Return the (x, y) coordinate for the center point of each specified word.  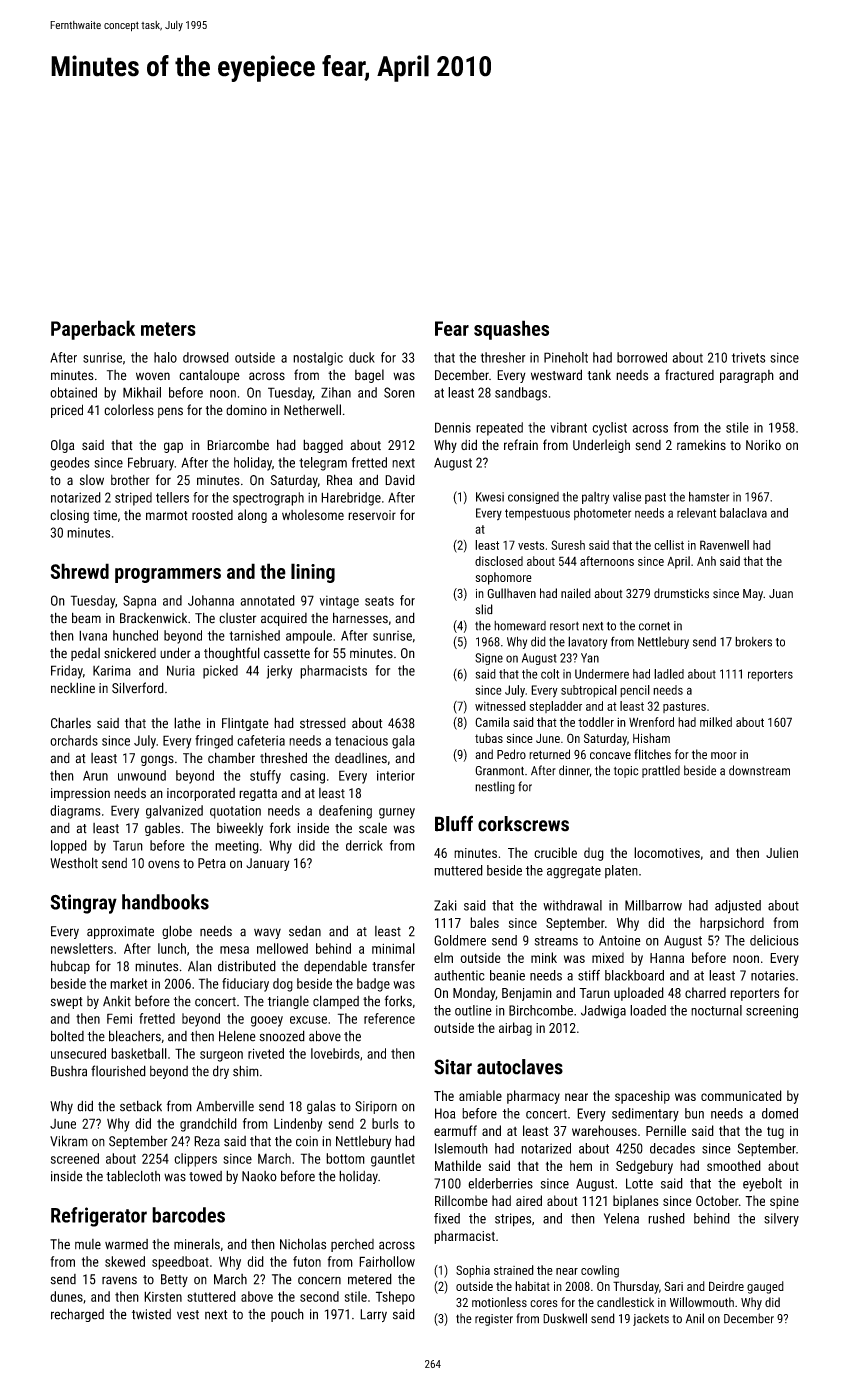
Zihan (336, 392)
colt (550, 674)
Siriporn (376, 1107)
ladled (669, 674)
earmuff (455, 1130)
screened (75, 1158)
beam (86, 618)
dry (221, 1072)
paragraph (747, 376)
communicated (741, 1095)
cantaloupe (209, 376)
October (717, 1200)
